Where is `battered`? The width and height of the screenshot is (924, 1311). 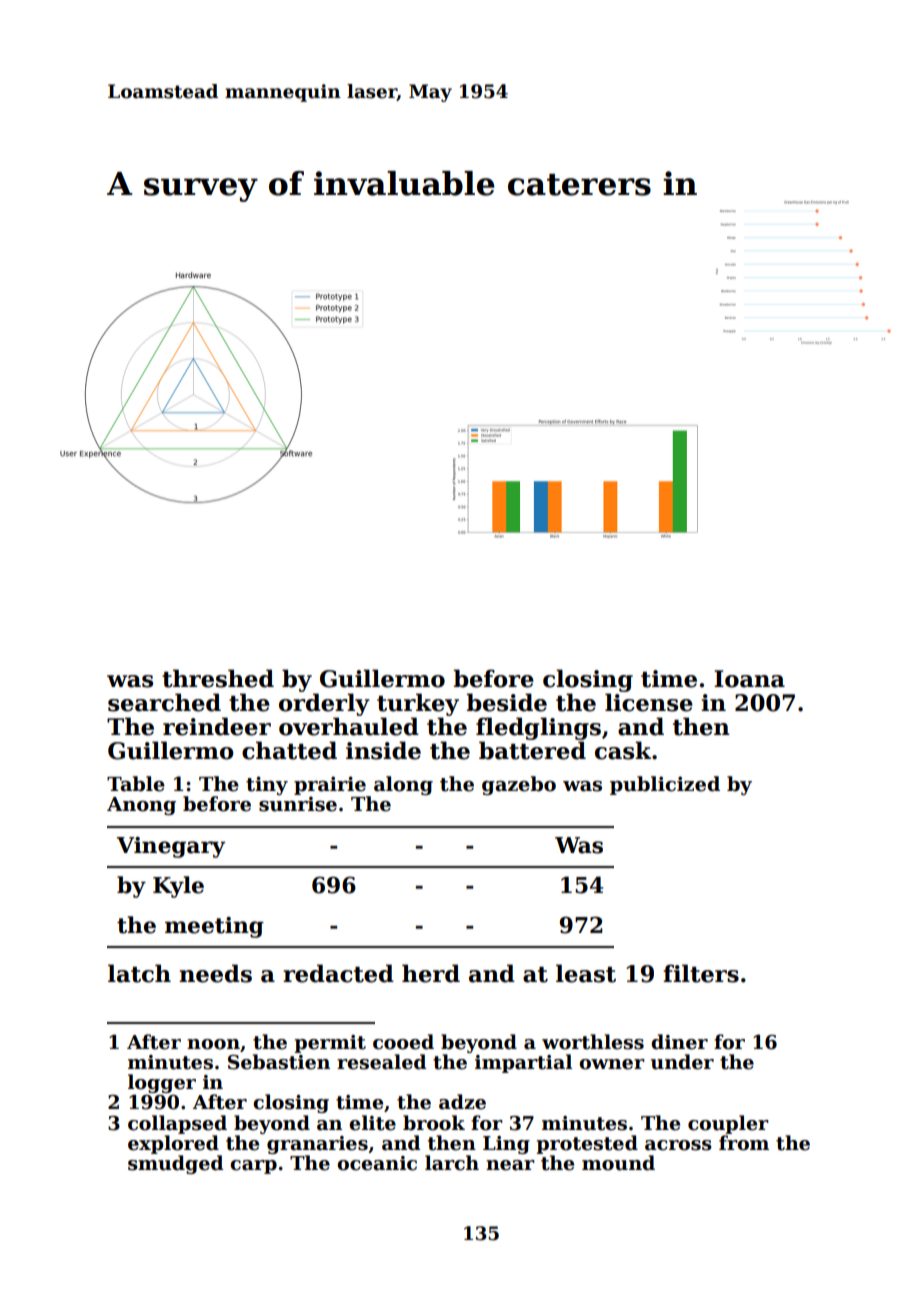 battered is located at coordinates (532, 750).
